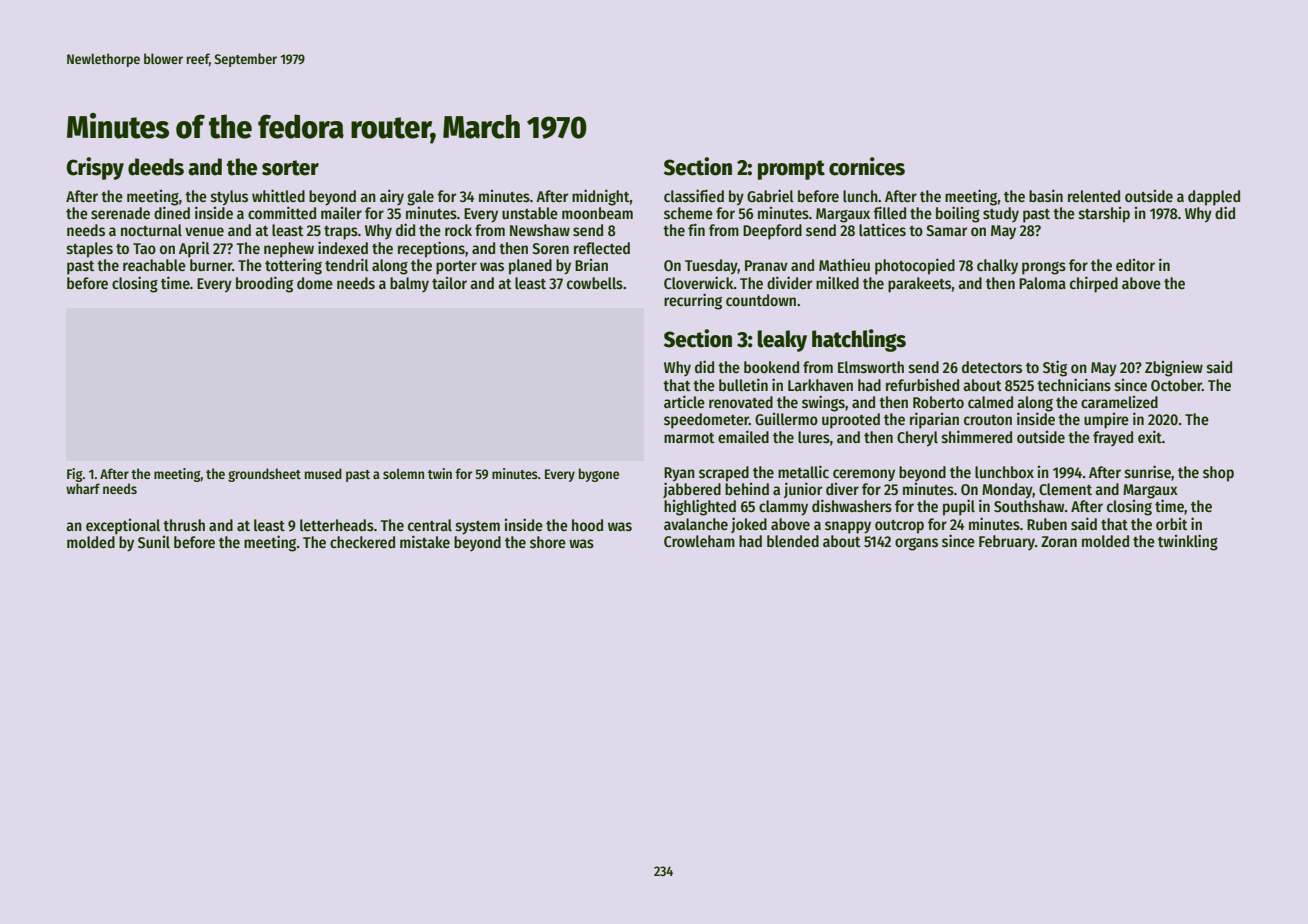 The height and width of the screenshot is (924, 1308). Describe the element at coordinates (1172, 524) in the screenshot. I see `orbit` at that location.
